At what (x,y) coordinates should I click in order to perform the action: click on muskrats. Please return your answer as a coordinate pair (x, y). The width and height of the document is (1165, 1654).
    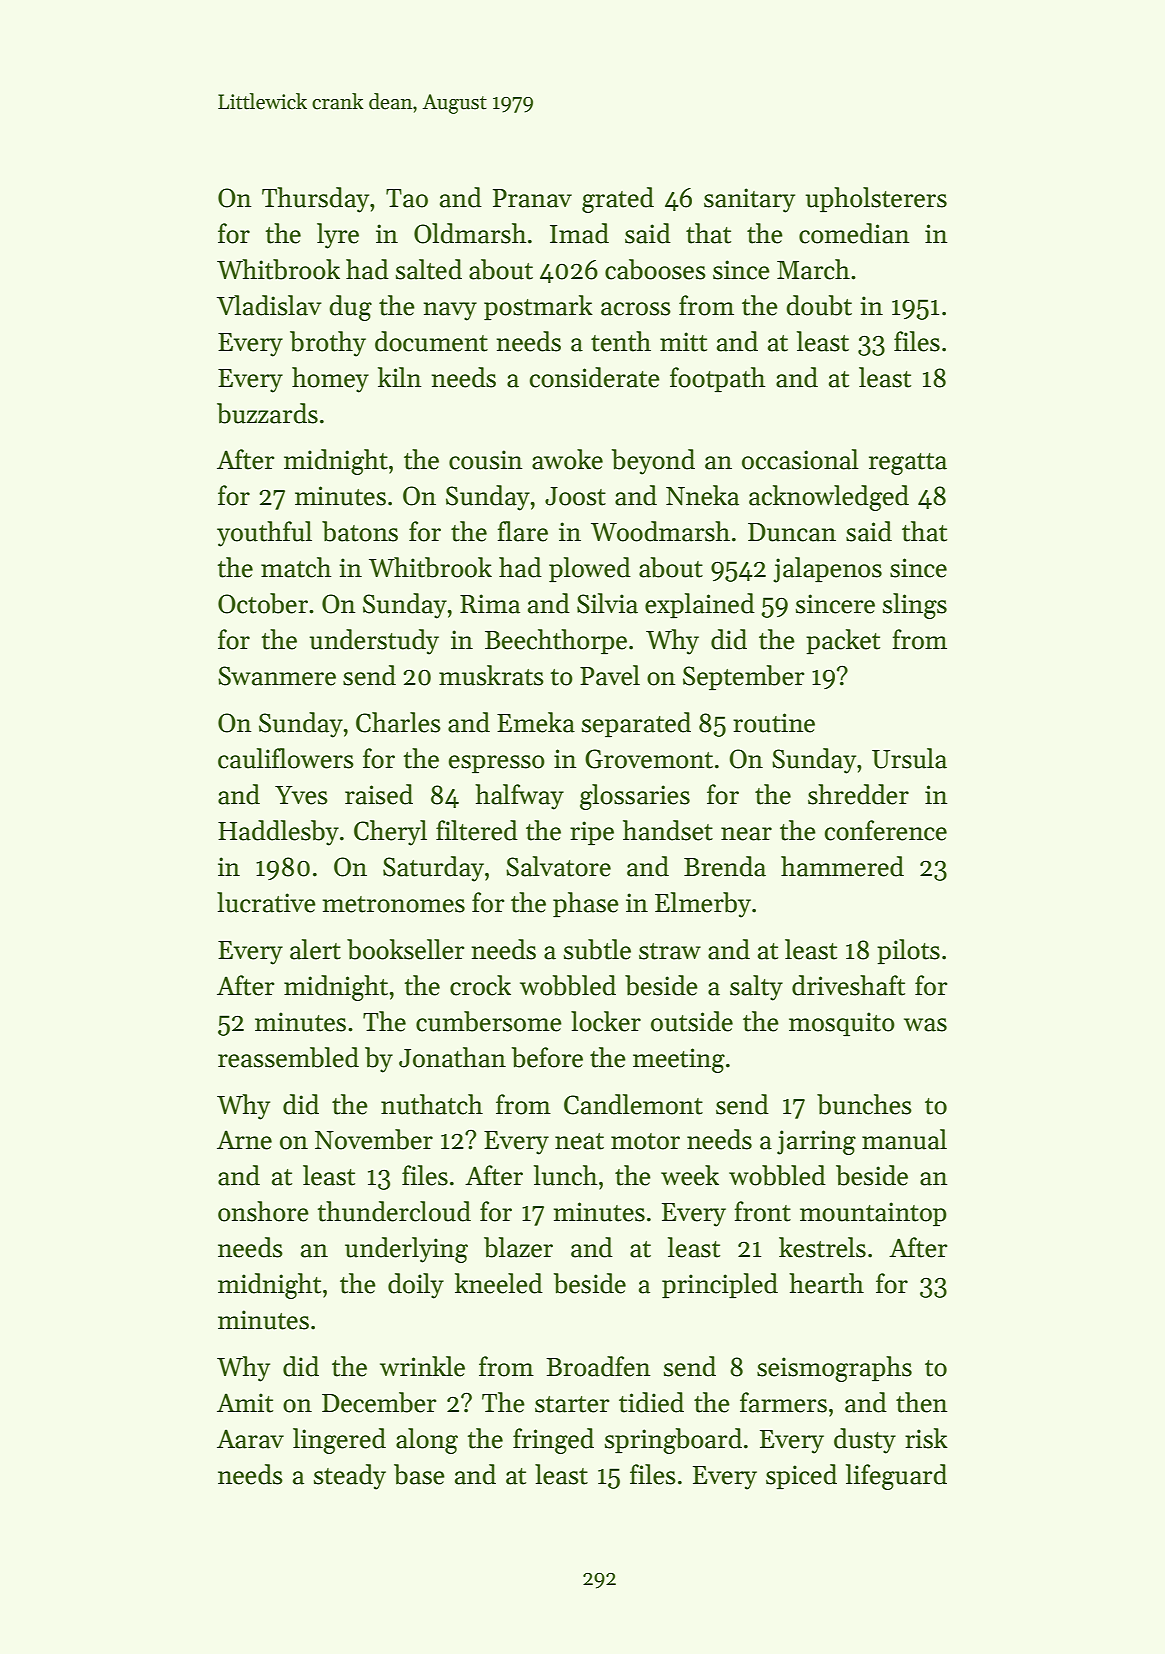
    Looking at the image, I should click on (491, 675).
